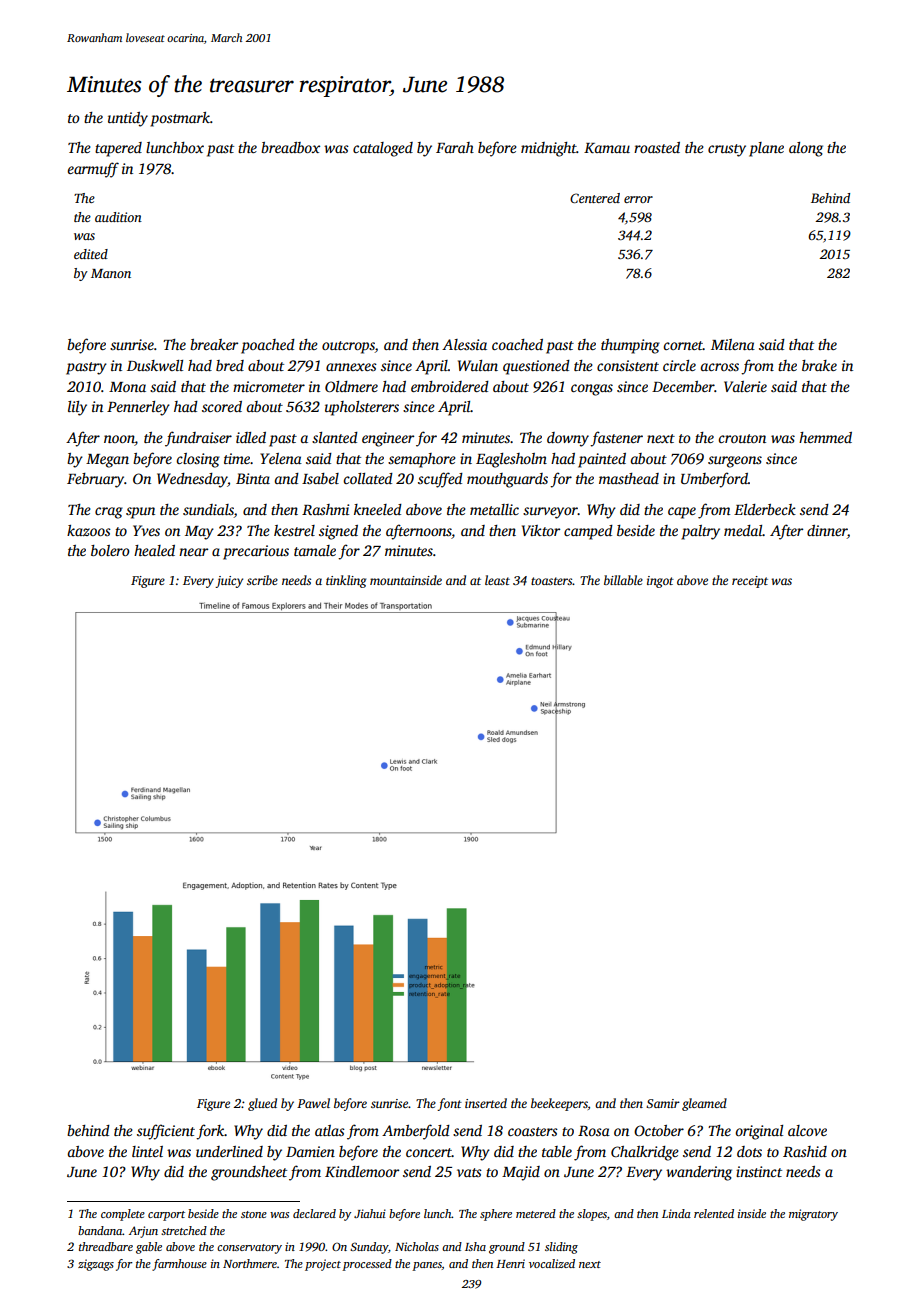 The width and height of the page is (924, 1308). I want to click on Pawel, so click(313, 1103).
